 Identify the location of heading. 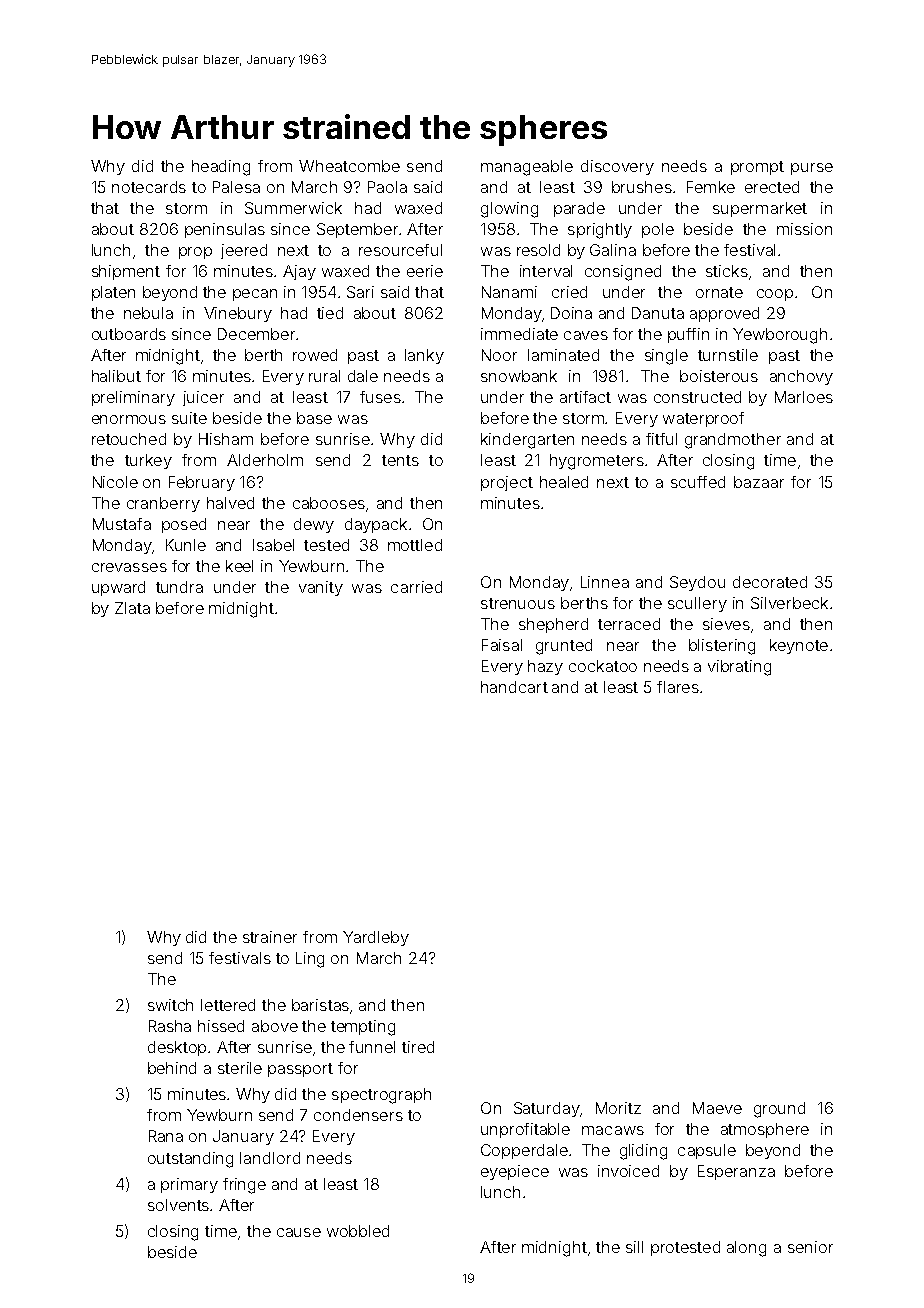
(221, 168).
